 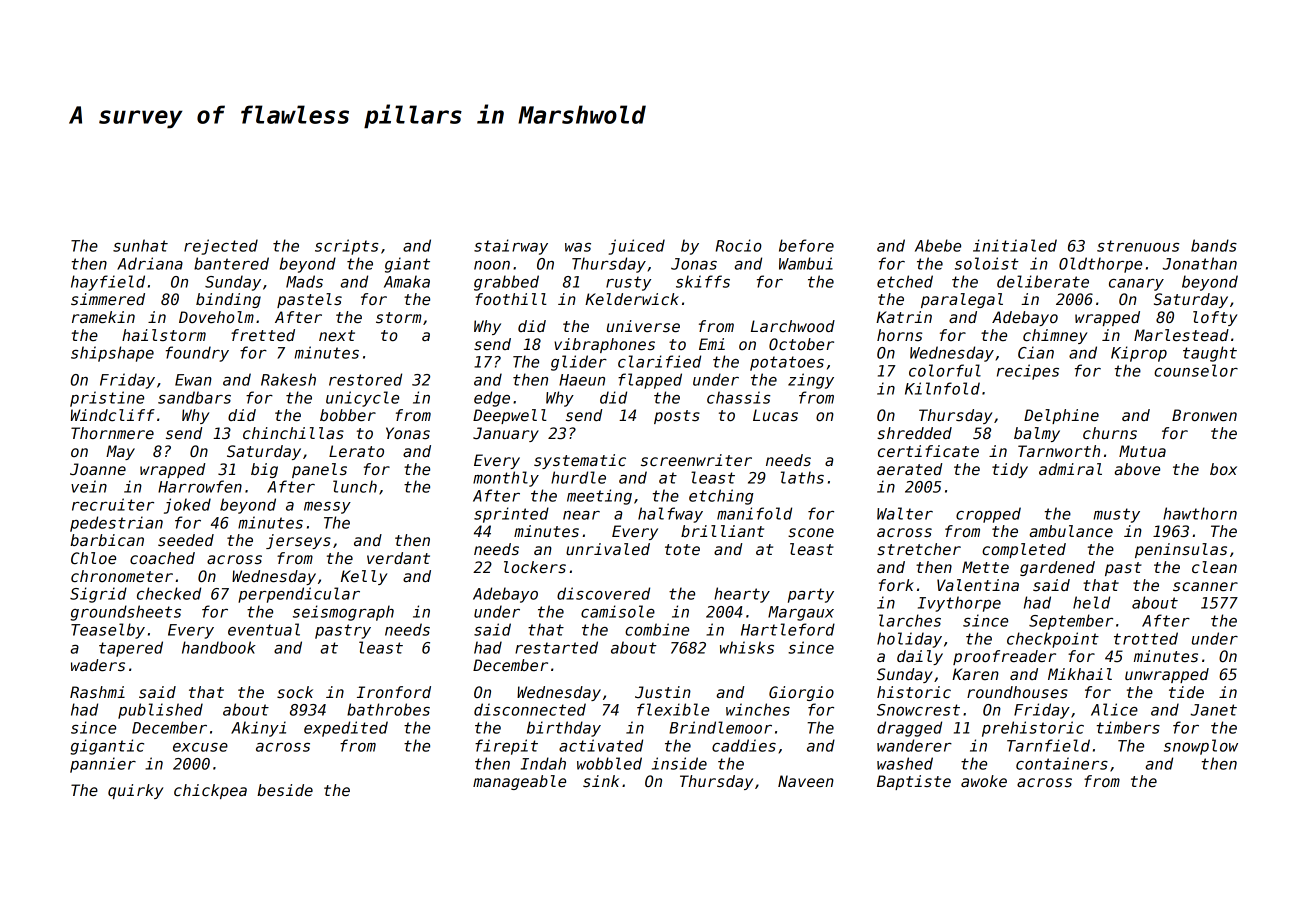 What do you see at coordinates (1205, 586) in the screenshot?
I see `scanner` at bounding box center [1205, 586].
